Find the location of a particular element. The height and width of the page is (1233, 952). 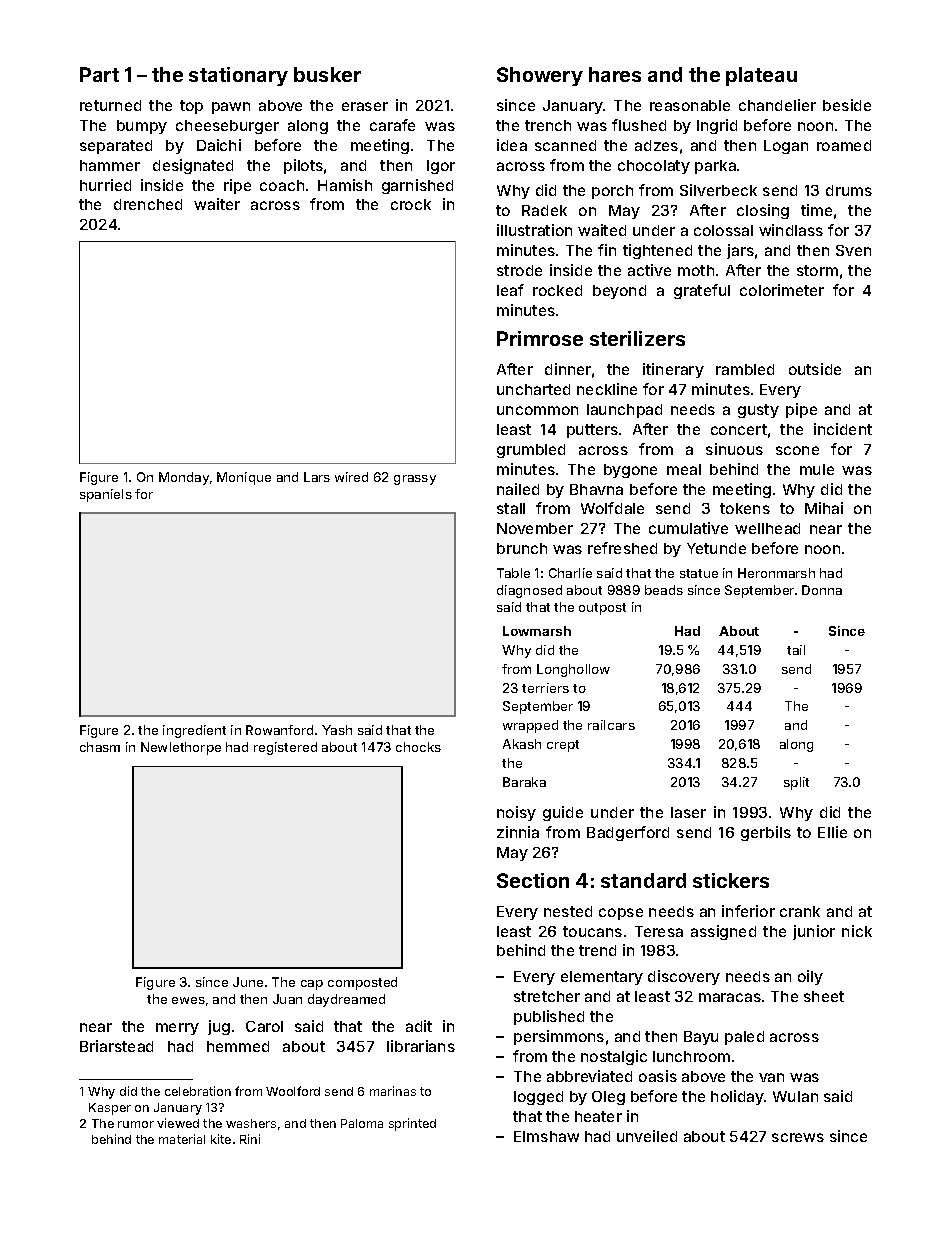

Showery is located at coordinates (540, 76).
